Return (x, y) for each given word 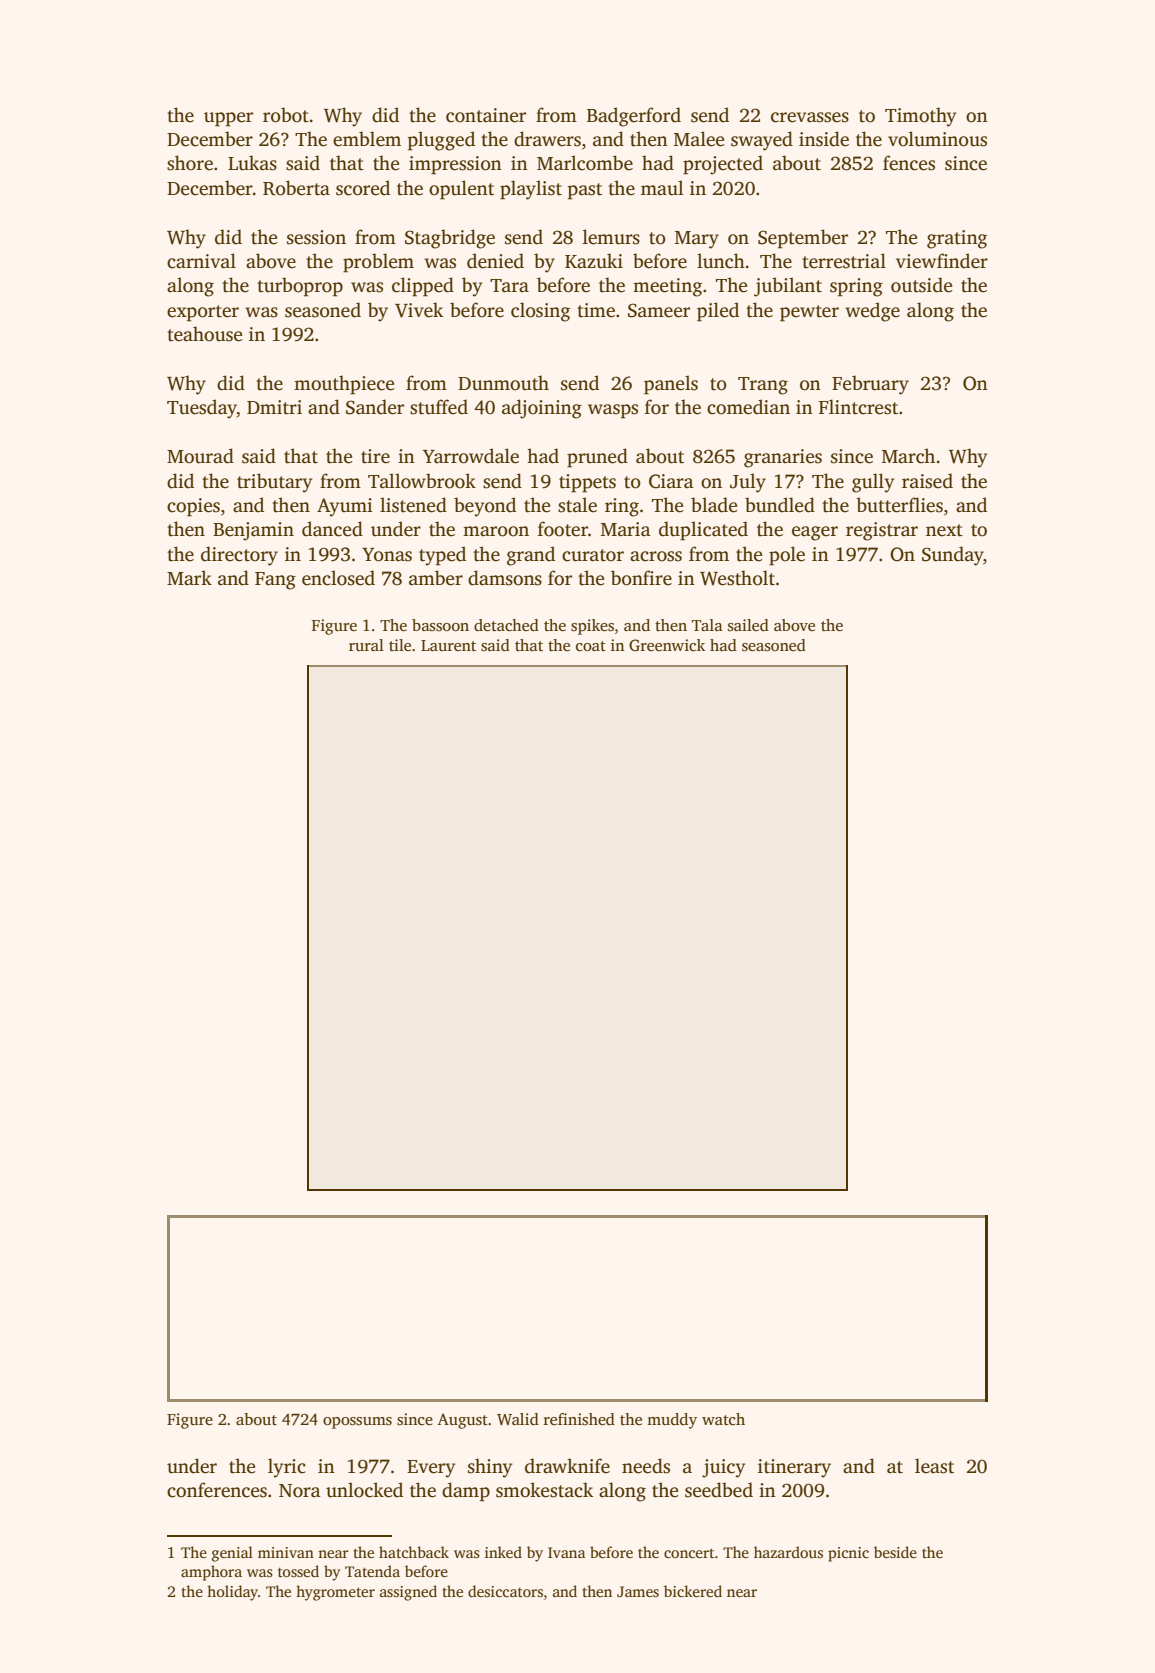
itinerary (794, 1468)
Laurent (448, 645)
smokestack (544, 1490)
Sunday (952, 556)
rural (366, 645)
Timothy (920, 117)
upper (228, 119)
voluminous (937, 139)
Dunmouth (503, 383)
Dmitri (274, 407)
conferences (217, 1490)
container (486, 115)
